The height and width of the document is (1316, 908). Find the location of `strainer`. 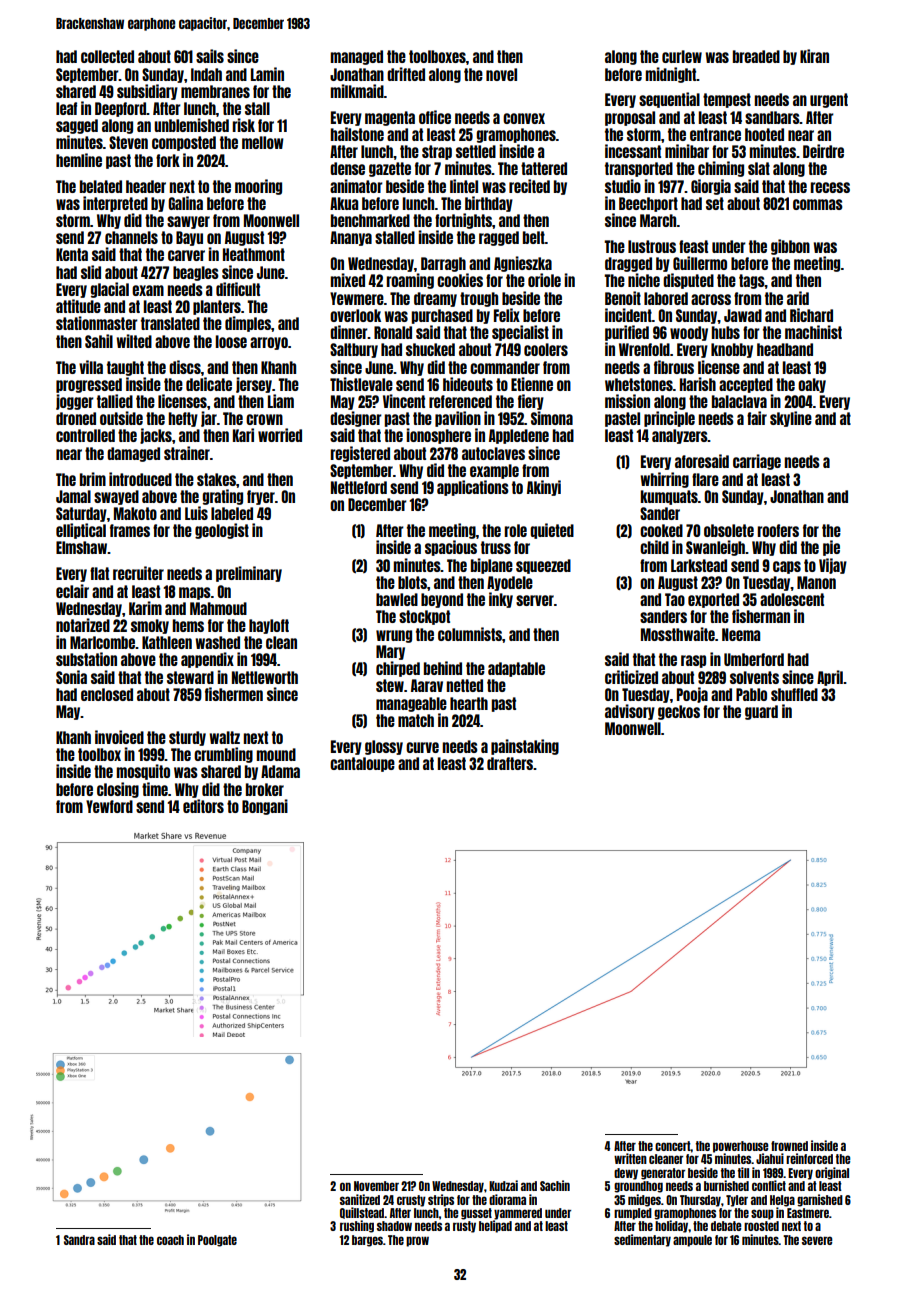

strainer is located at coordinates (187, 453).
